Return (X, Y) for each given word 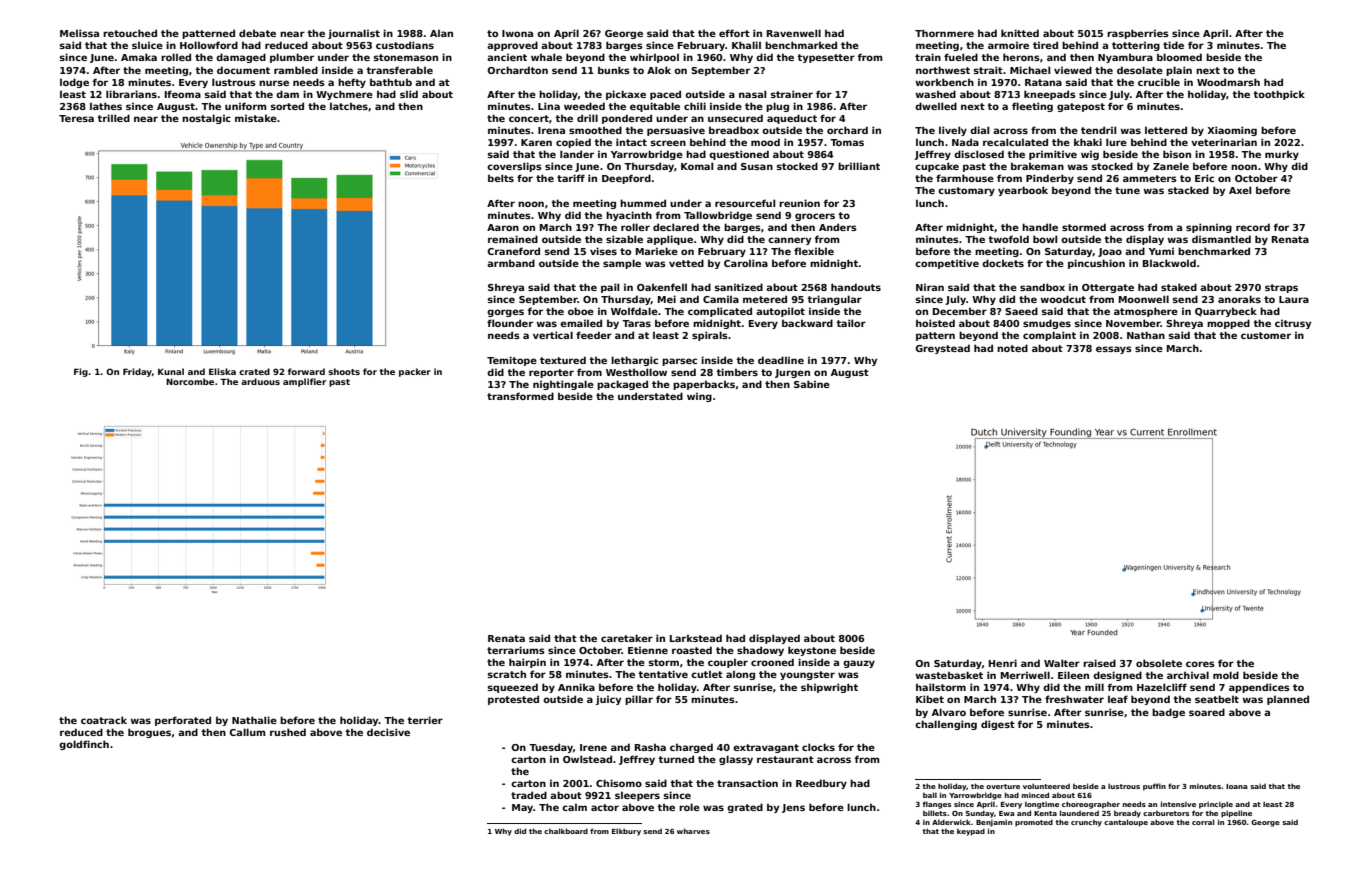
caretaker (627, 638)
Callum (247, 732)
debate (257, 33)
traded (529, 795)
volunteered (1046, 786)
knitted (1020, 33)
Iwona (517, 33)
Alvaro (949, 712)
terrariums (516, 650)
